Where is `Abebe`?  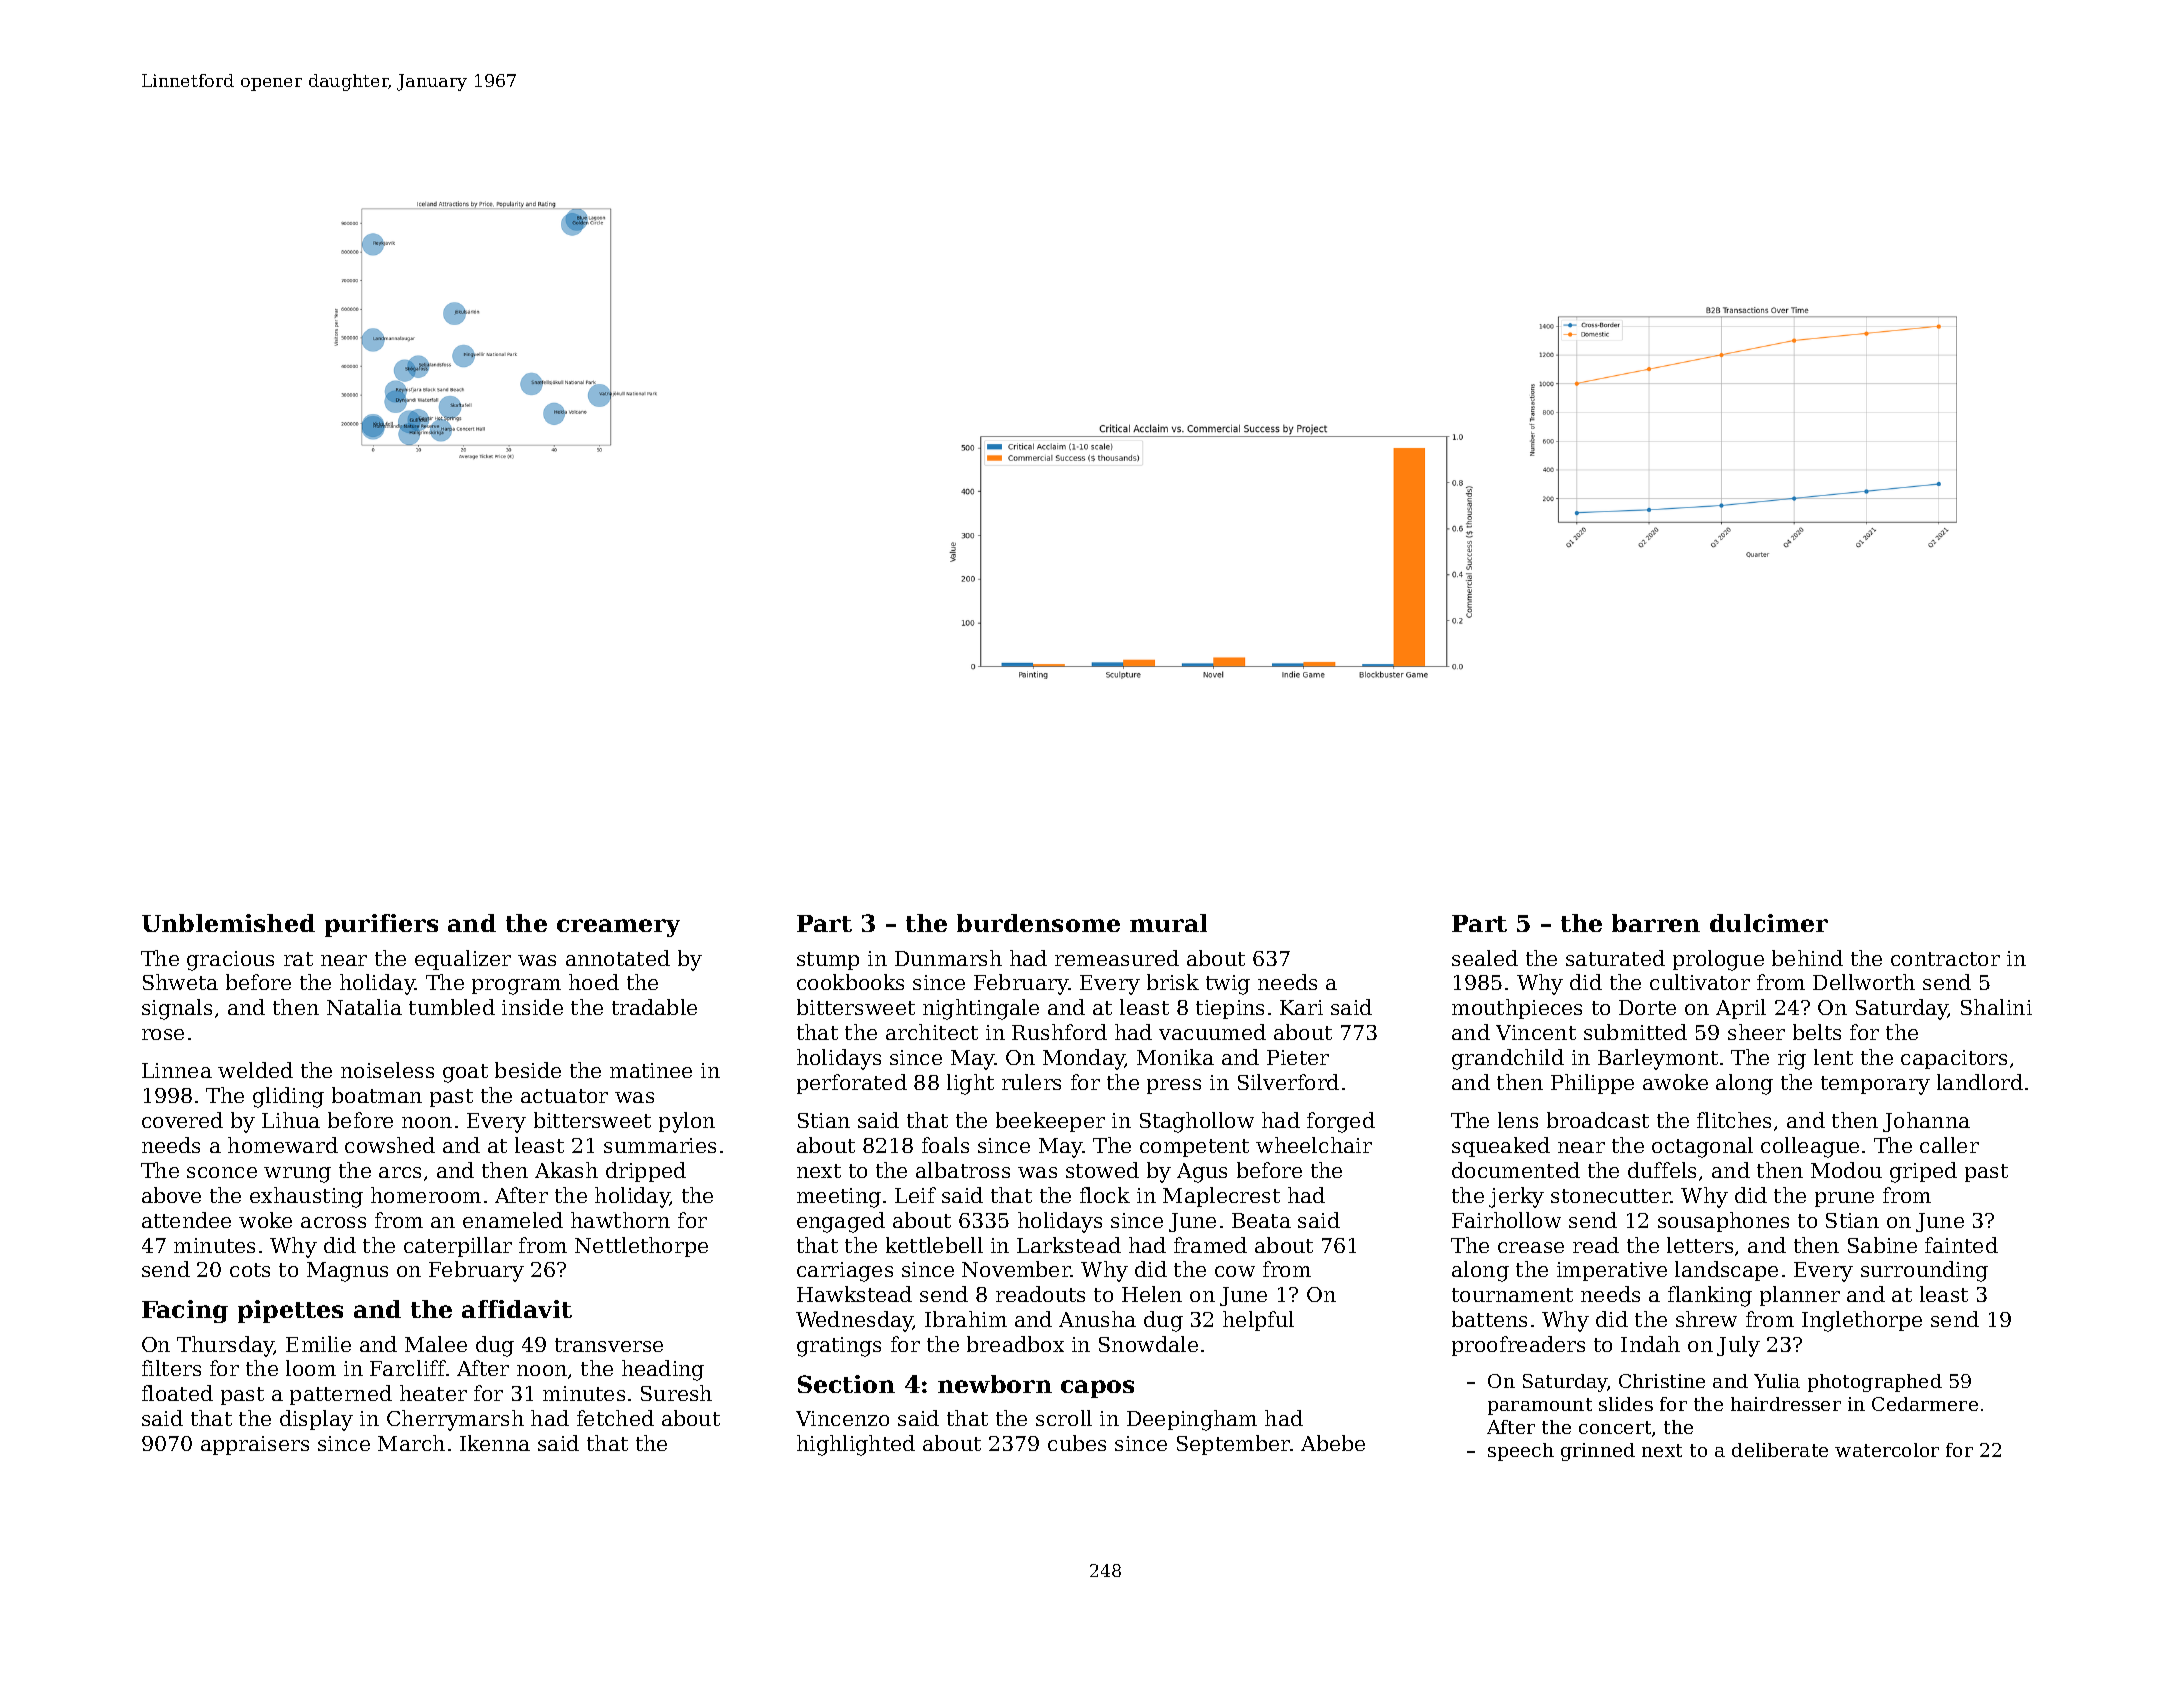 Abebe is located at coordinates (1333, 1443).
